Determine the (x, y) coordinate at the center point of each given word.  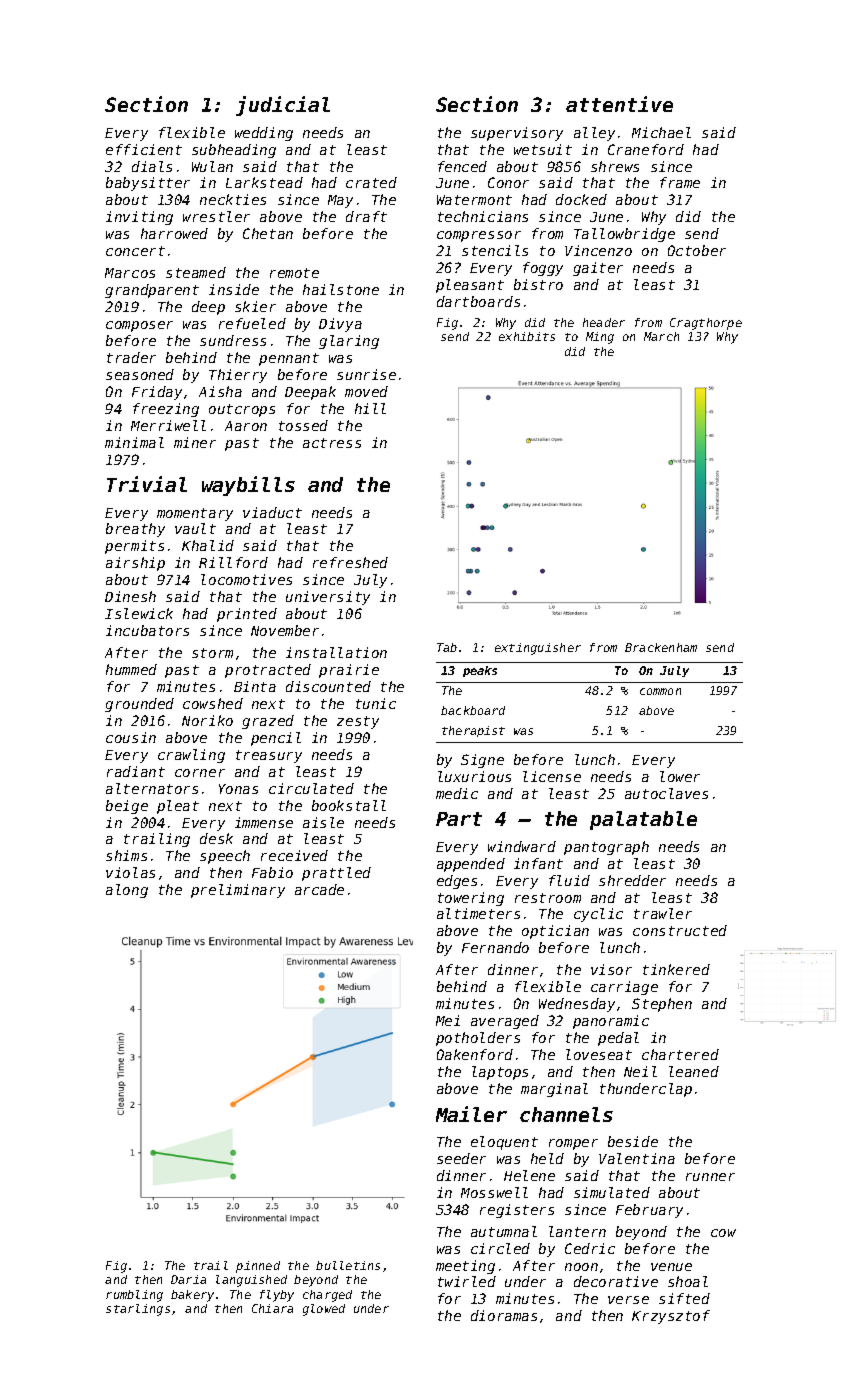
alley (594, 134)
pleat (178, 807)
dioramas (504, 1315)
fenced (462, 166)
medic (457, 793)
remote (294, 273)
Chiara (272, 1308)
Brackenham (661, 647)
